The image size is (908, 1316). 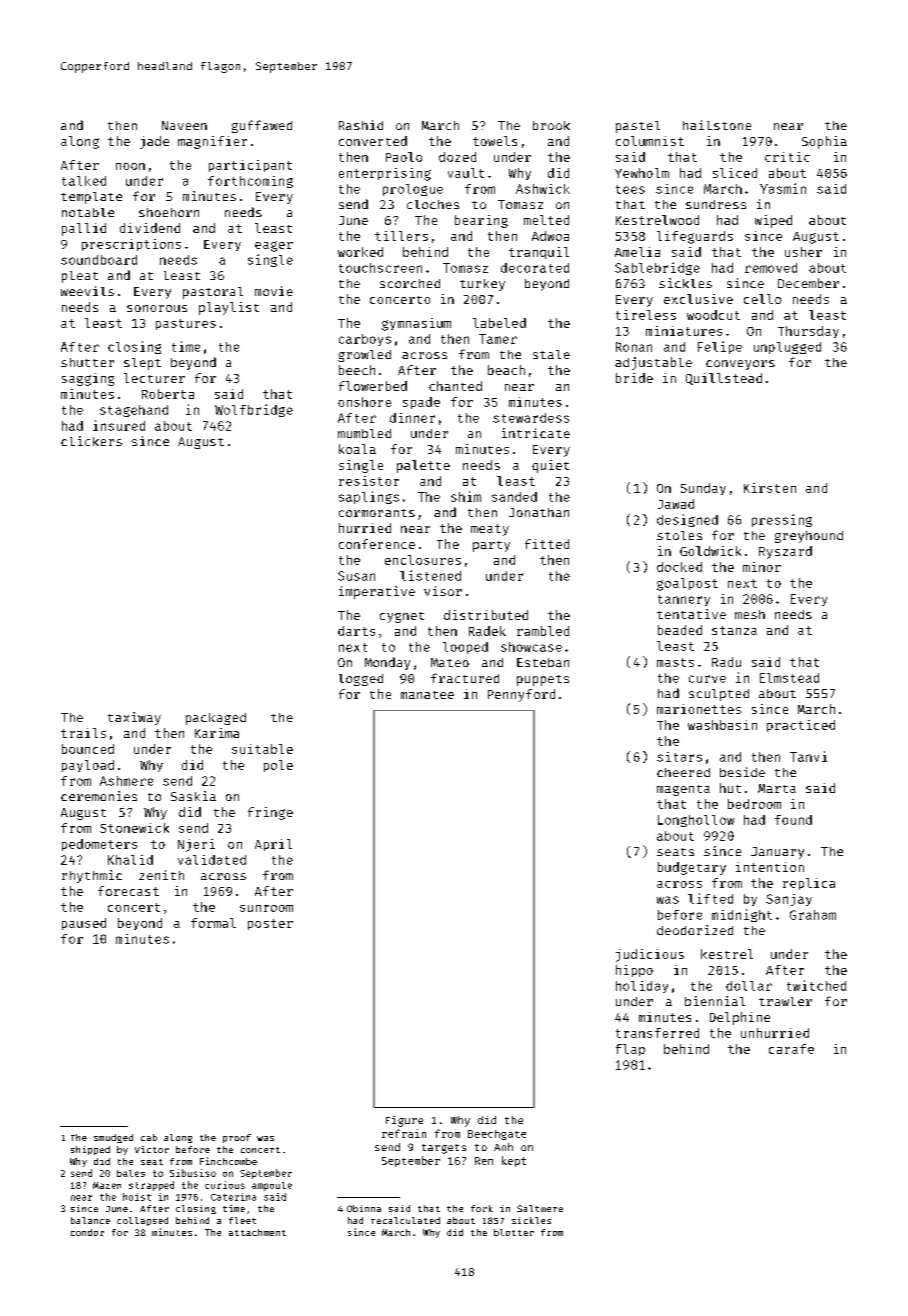 What do you see at coordinates (717, 125) in the screenshot?
I see `hailstone` at bounding box center [717, 125].
